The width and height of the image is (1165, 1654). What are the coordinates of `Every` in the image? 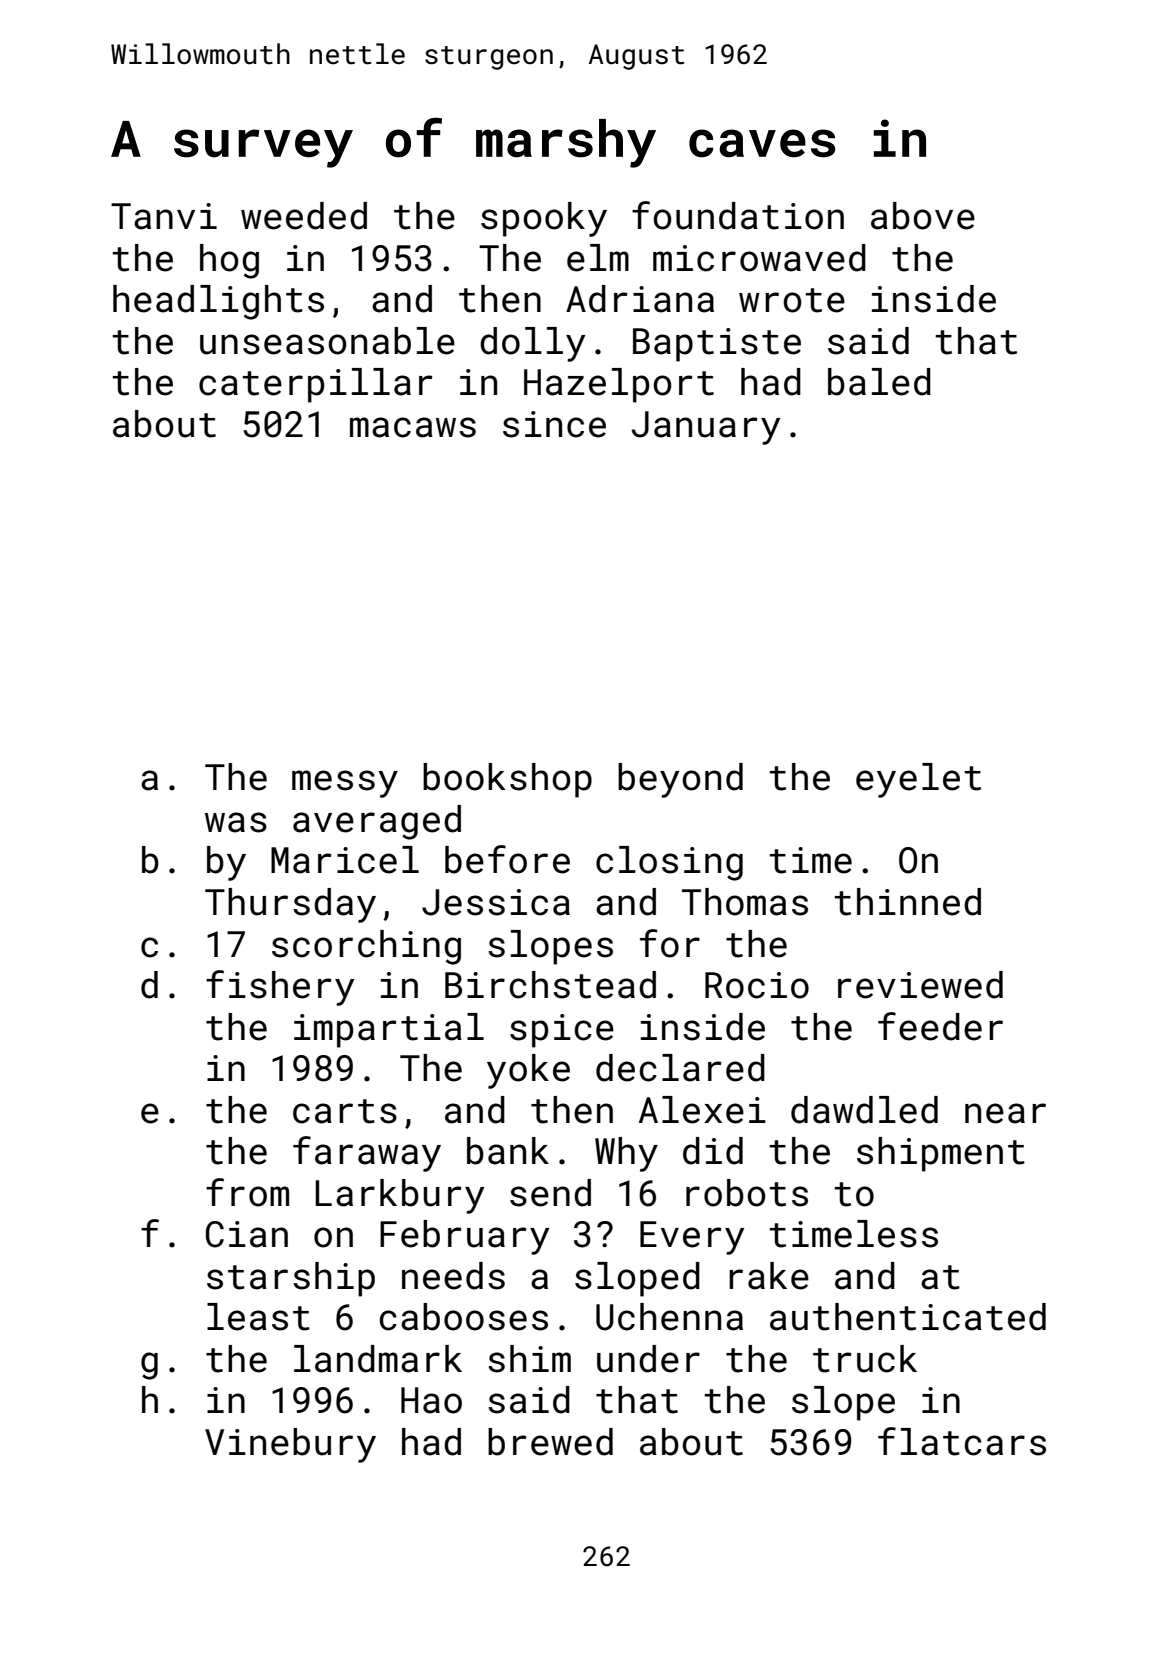 It's located at (692, 1238).
